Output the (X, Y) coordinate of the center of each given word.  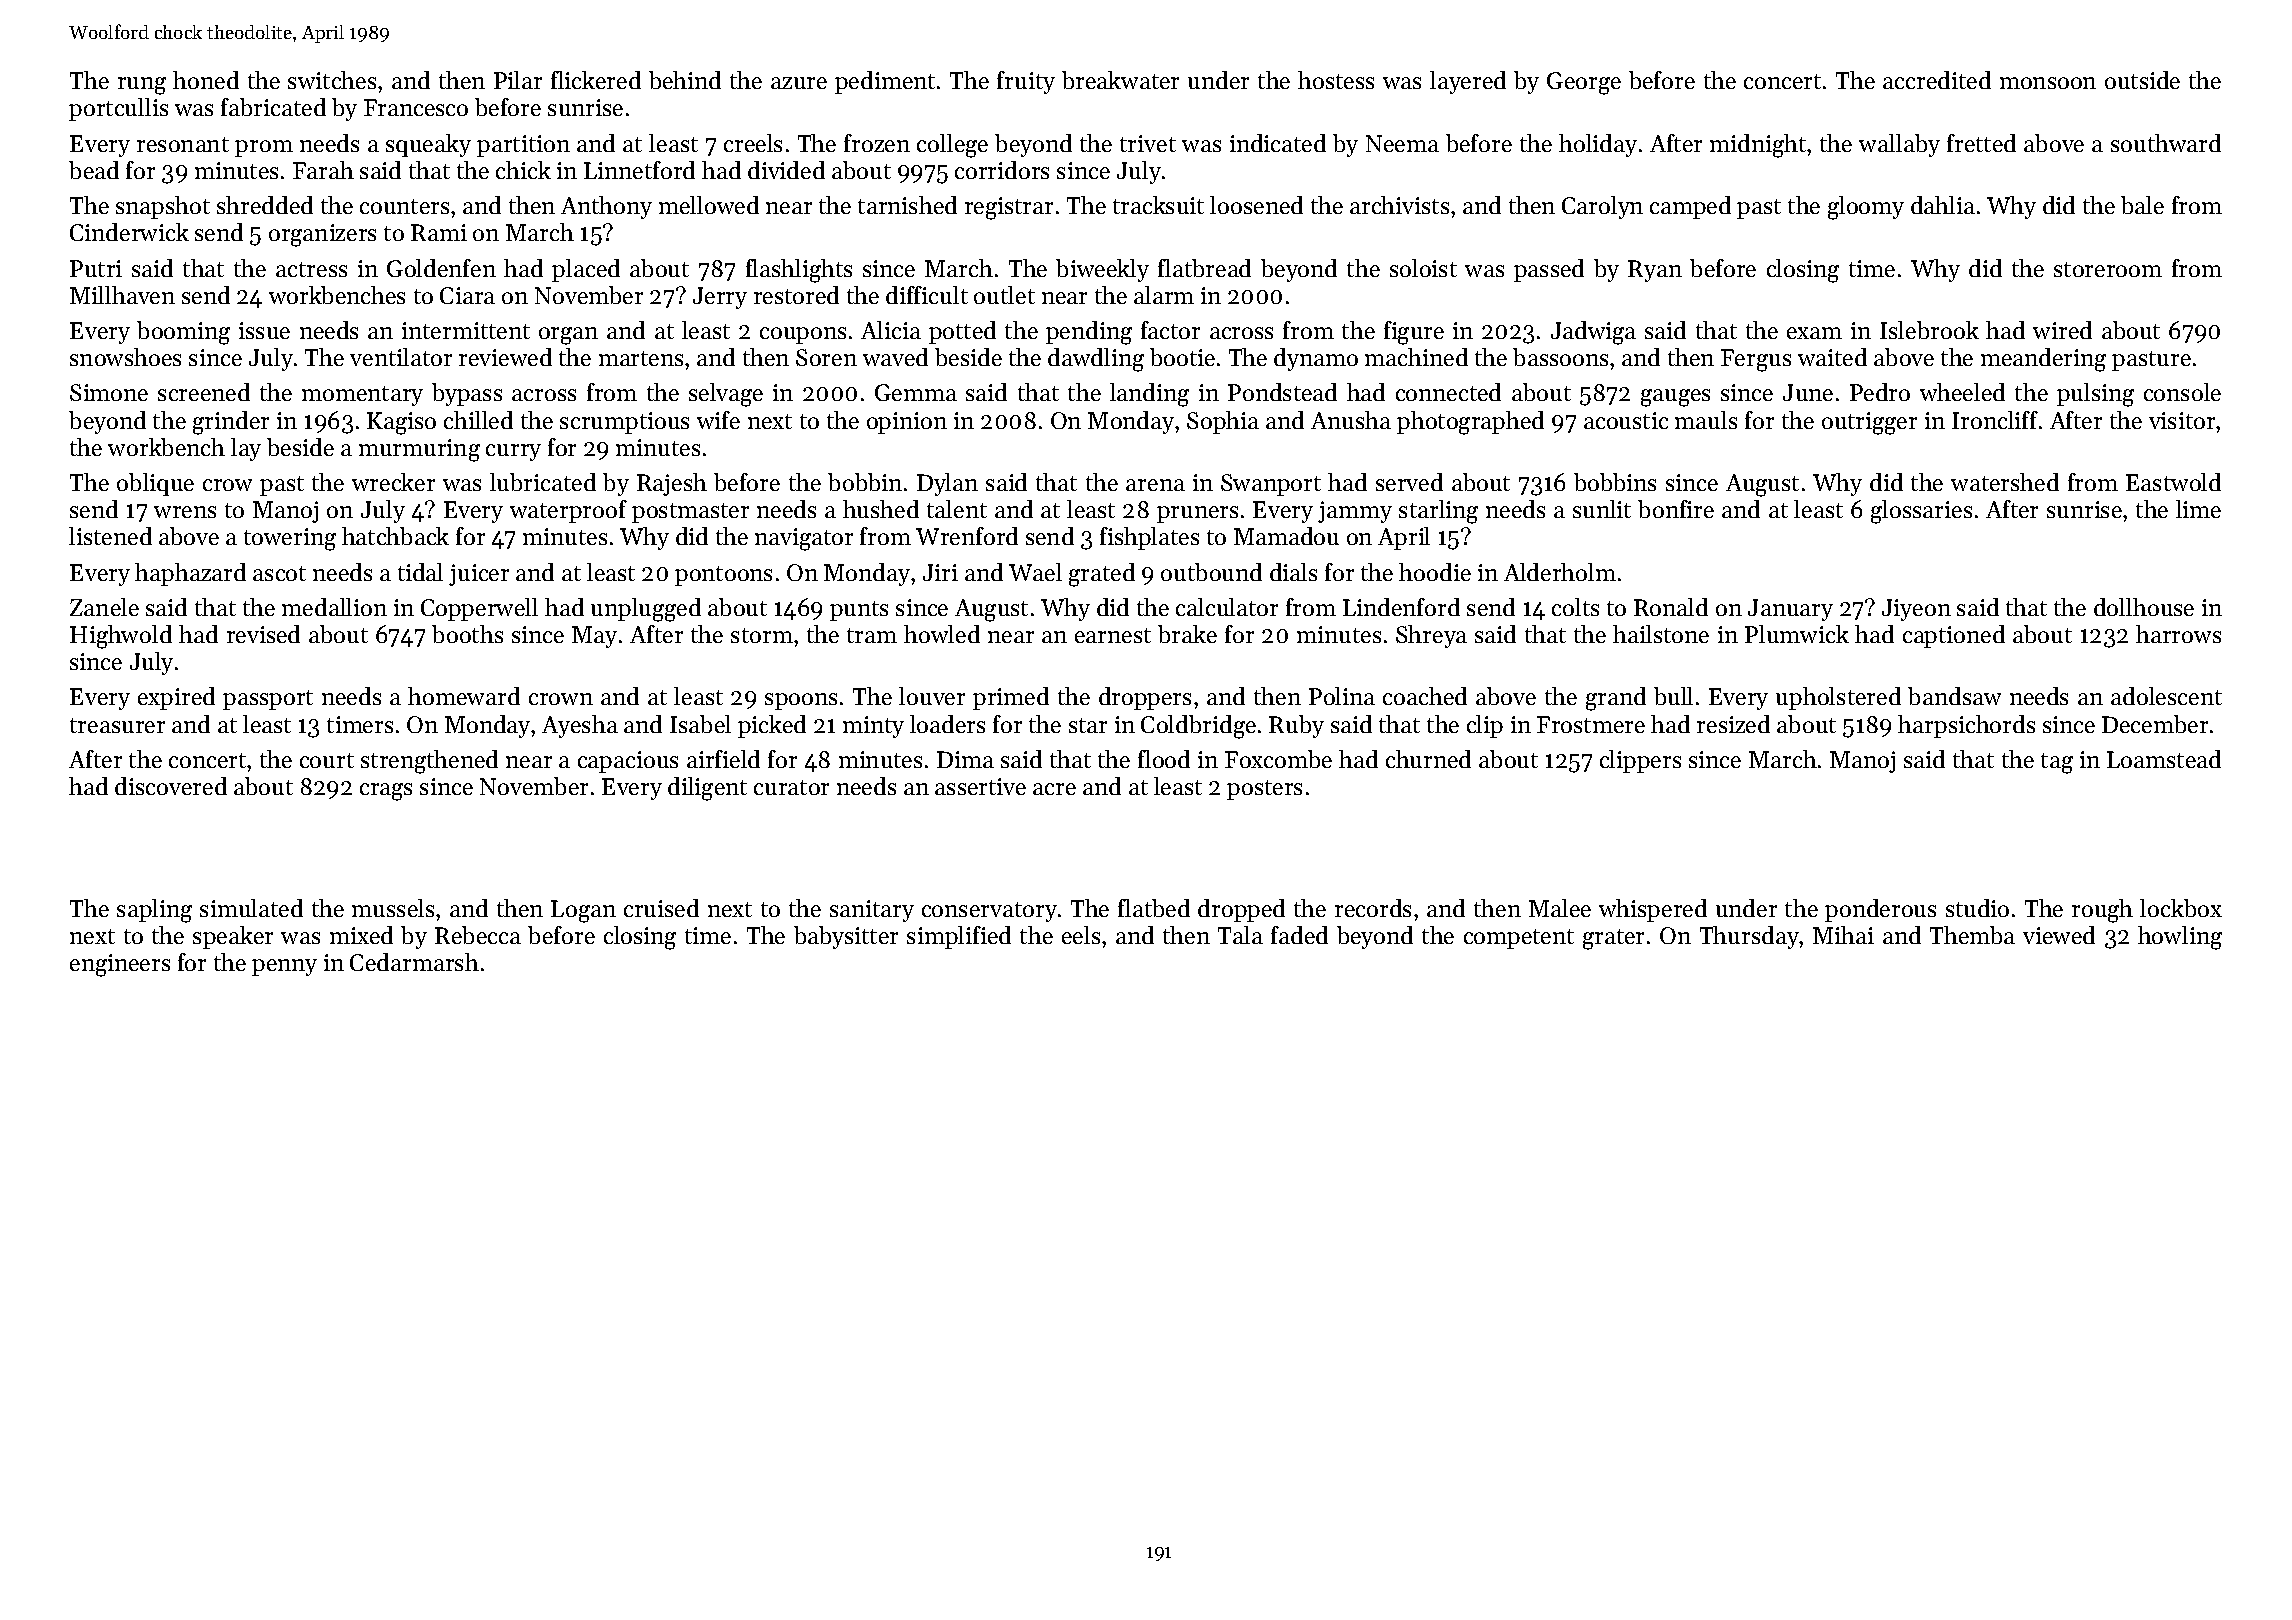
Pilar (518, 80)
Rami (439, 232)
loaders (947, 724)
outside (2142, 80)
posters (1264, 790)
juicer (479, 575)
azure (799, 83)
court (327, 760)
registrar (1009, 208)
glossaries (1921, 512)
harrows (2178, 634)
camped (1690, 207)
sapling (154, 911)
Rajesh (672, 484)
